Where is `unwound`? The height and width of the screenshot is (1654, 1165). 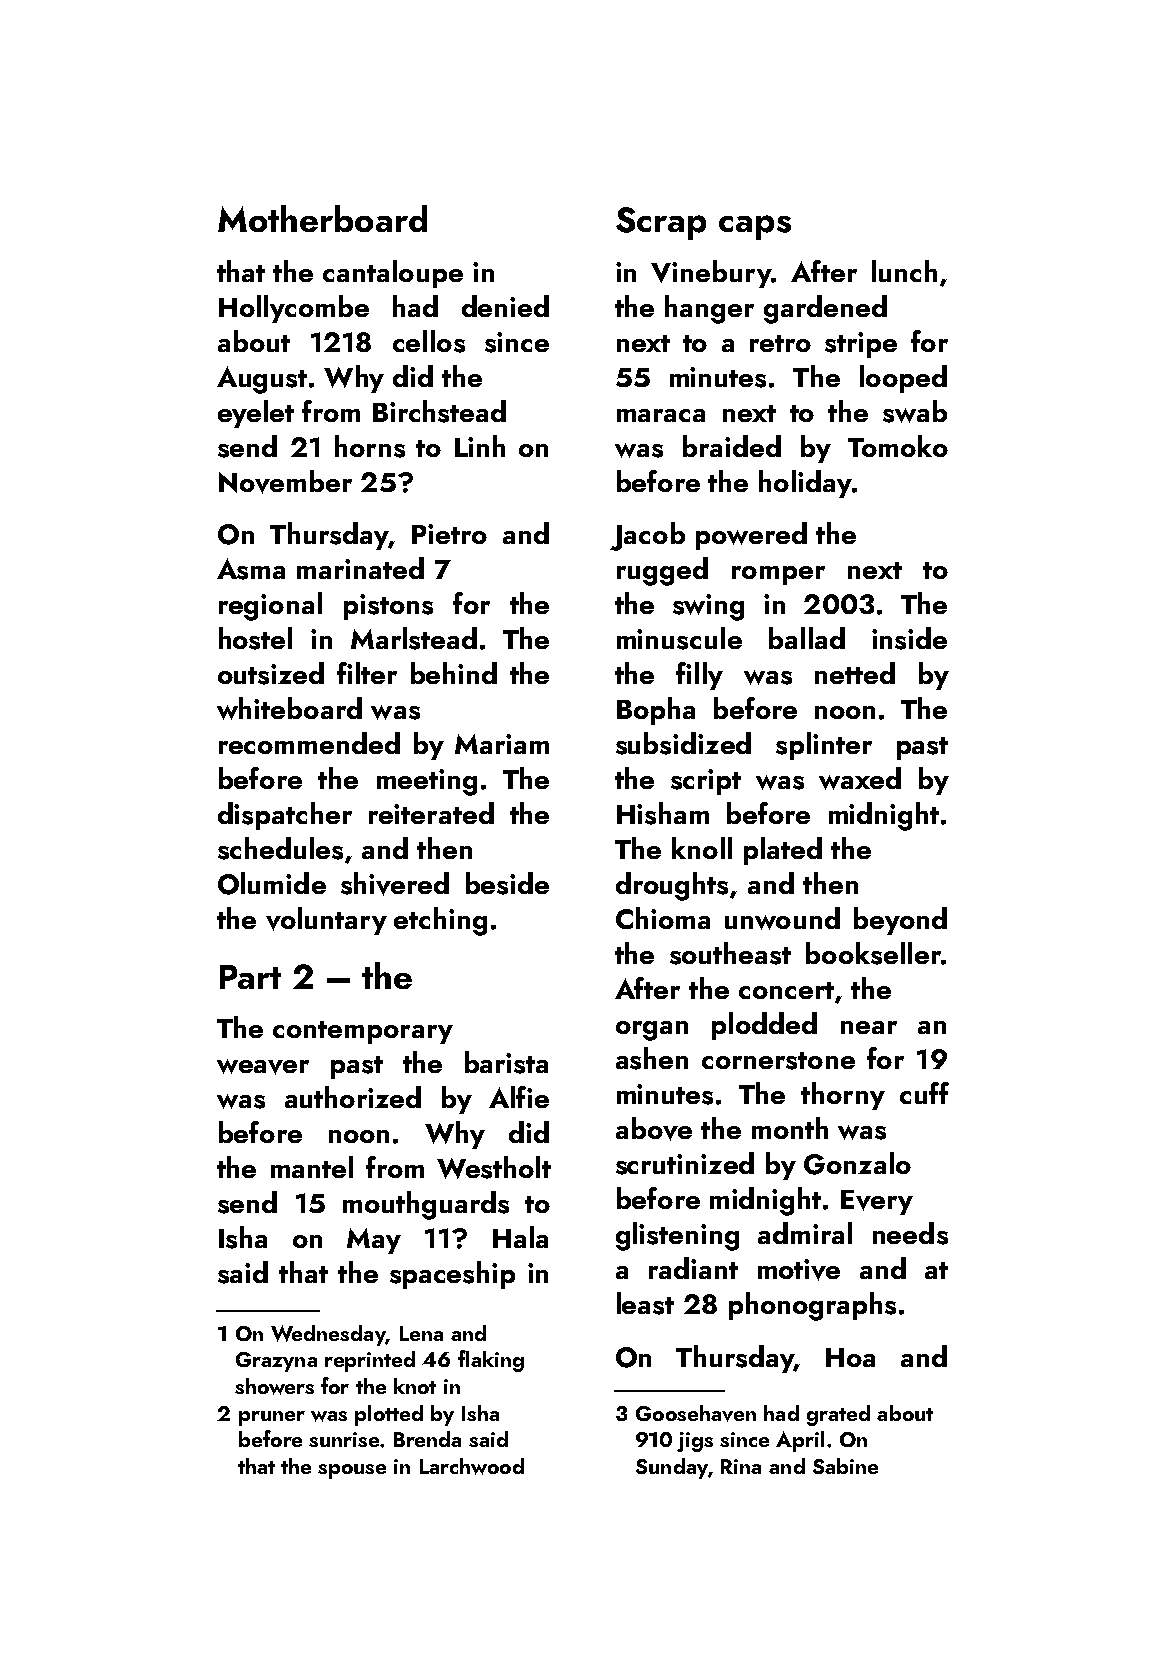
unwound is located at coordinates (782, 918).
